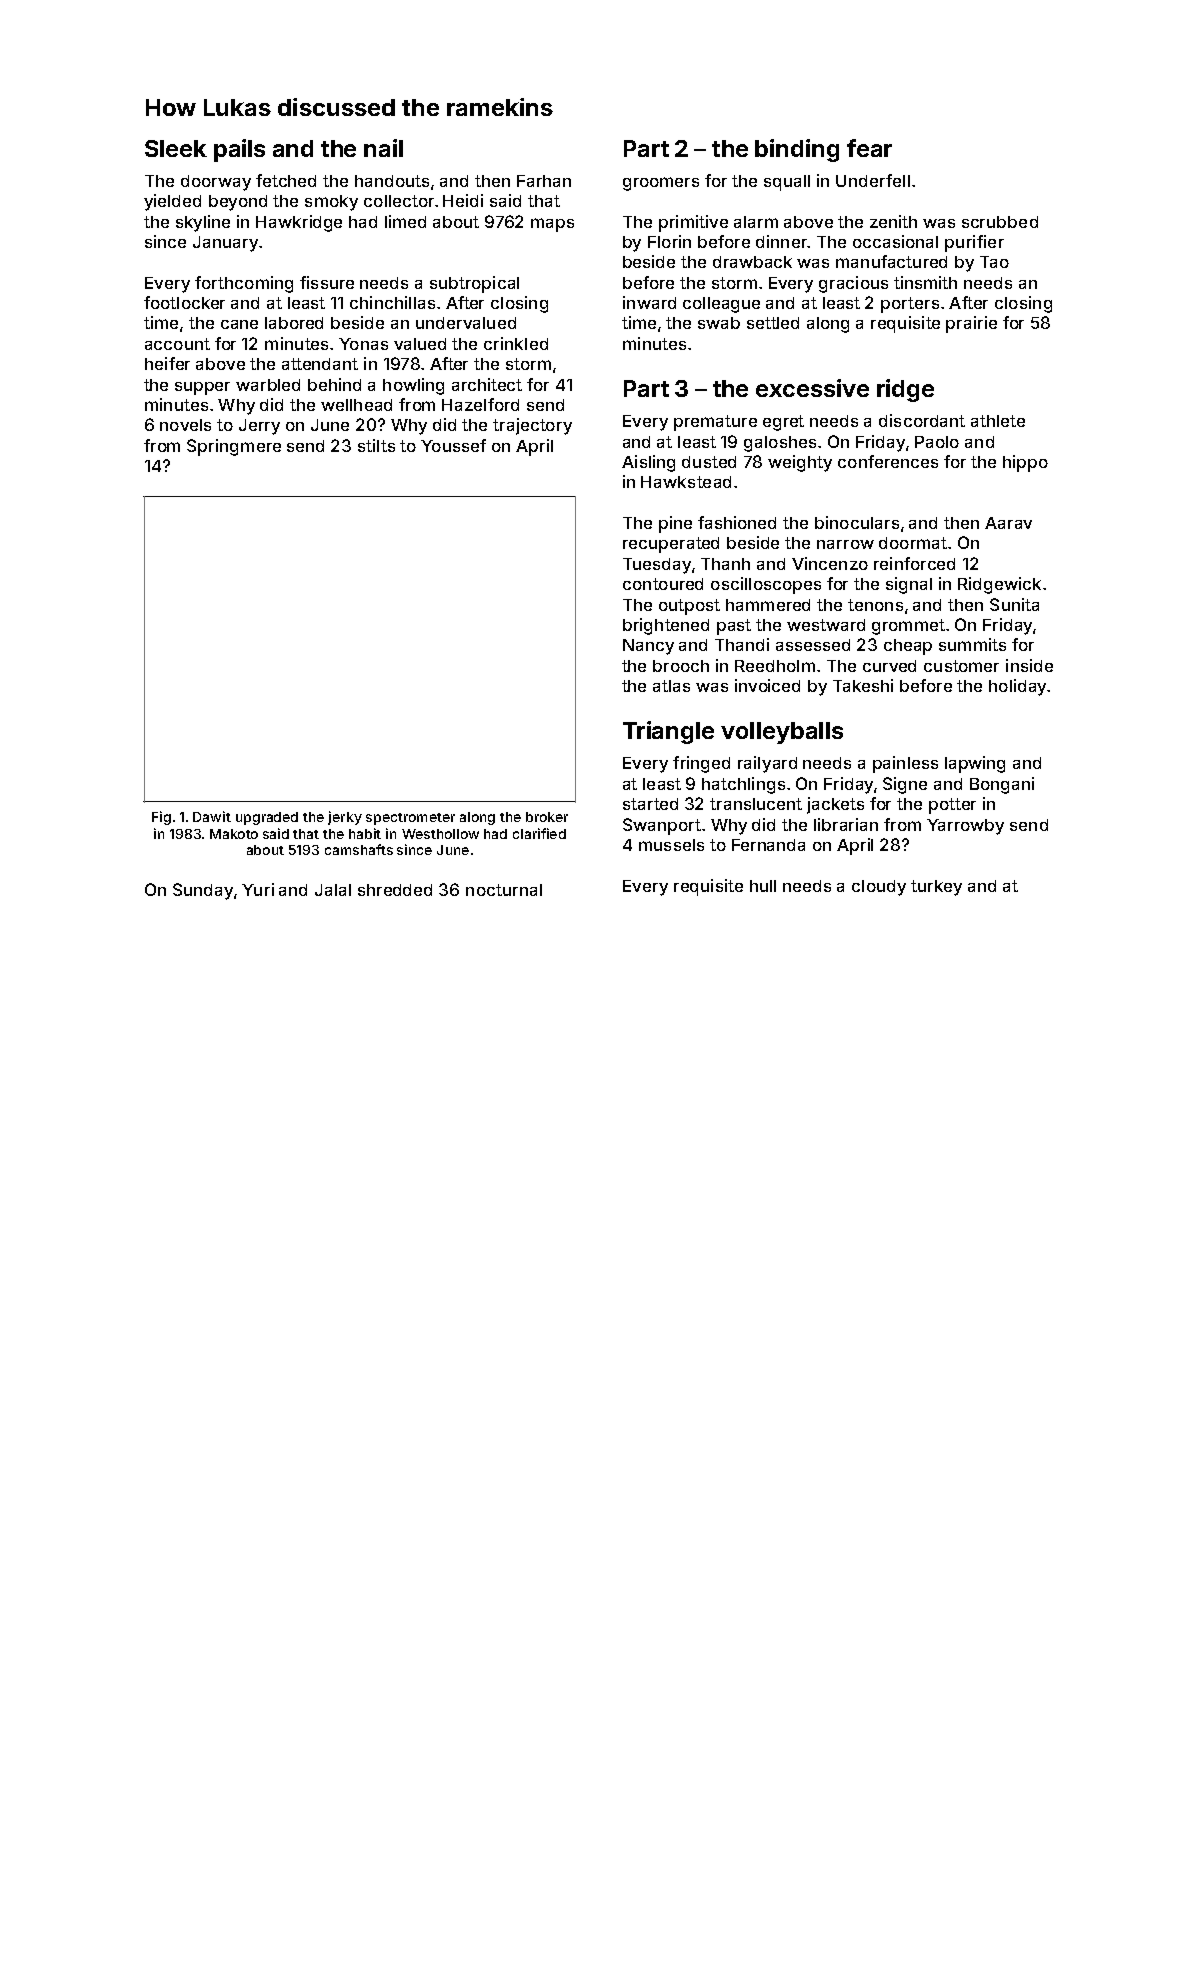 This screenshot has width=1198, height=1973. Describe the element at coordinates (648, 647) in the screenshot. I see `Nancy` at that location.
